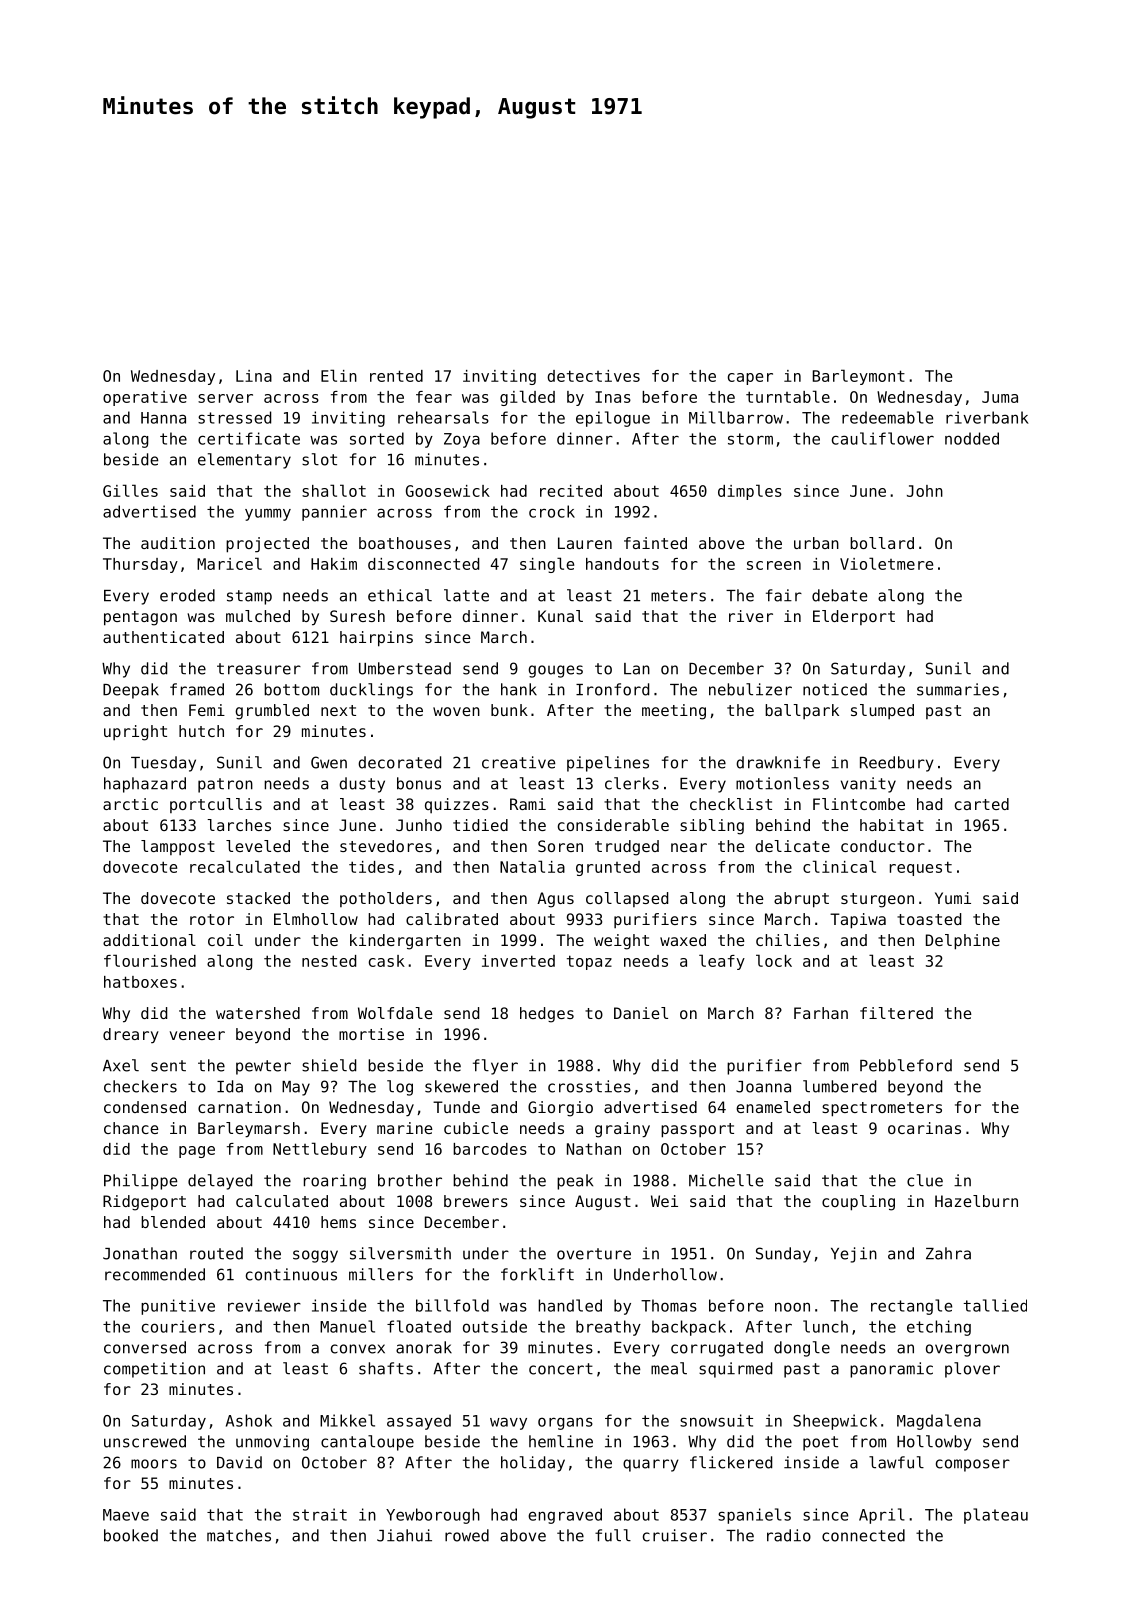 Image resolution: width=1133 pixels, height=1603 pixels. Describe the element at coordinates (882, 1516) in the document. I see `April` at that location.
